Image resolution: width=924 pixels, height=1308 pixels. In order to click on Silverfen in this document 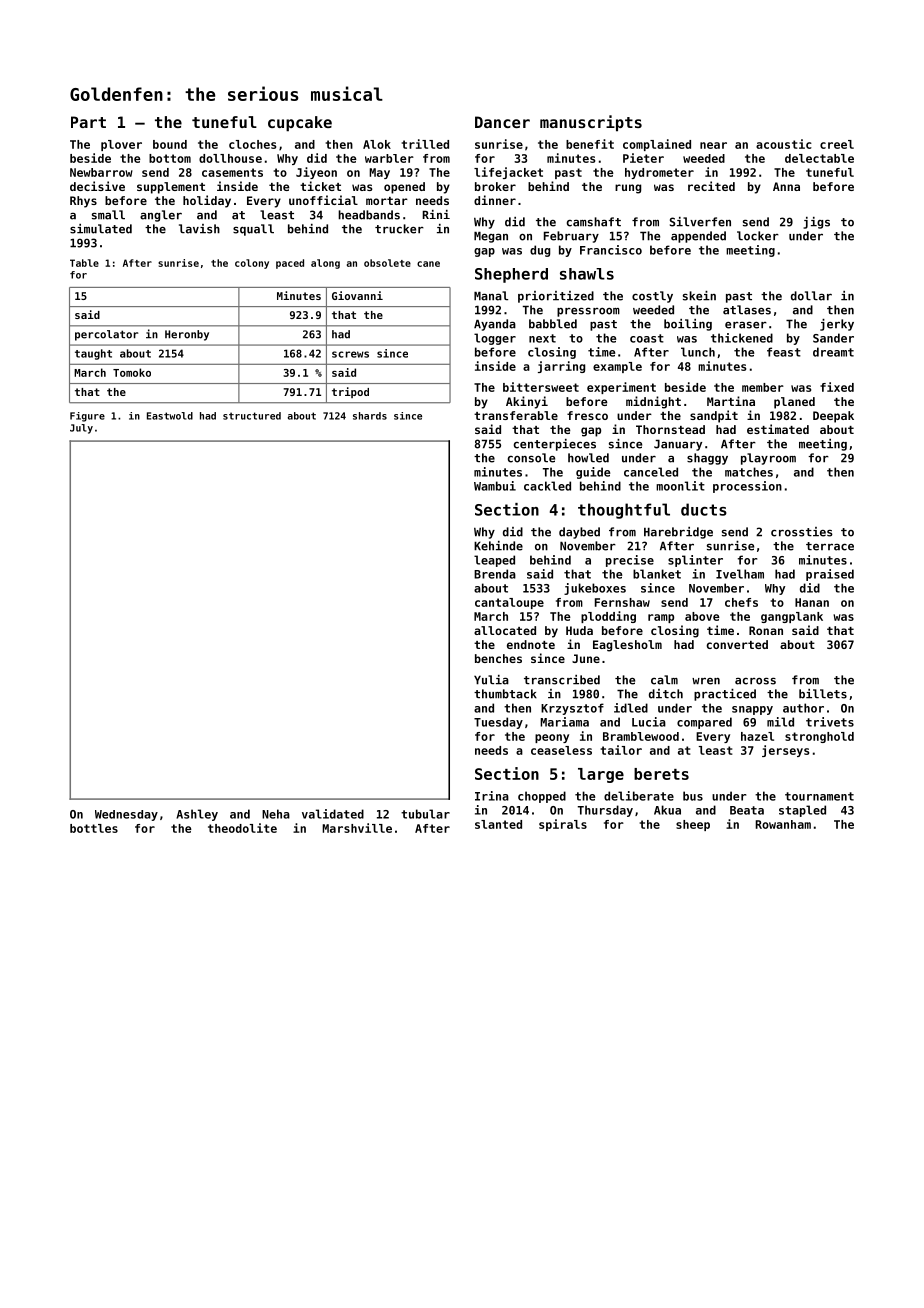, I will do `click(700, 222)`.
